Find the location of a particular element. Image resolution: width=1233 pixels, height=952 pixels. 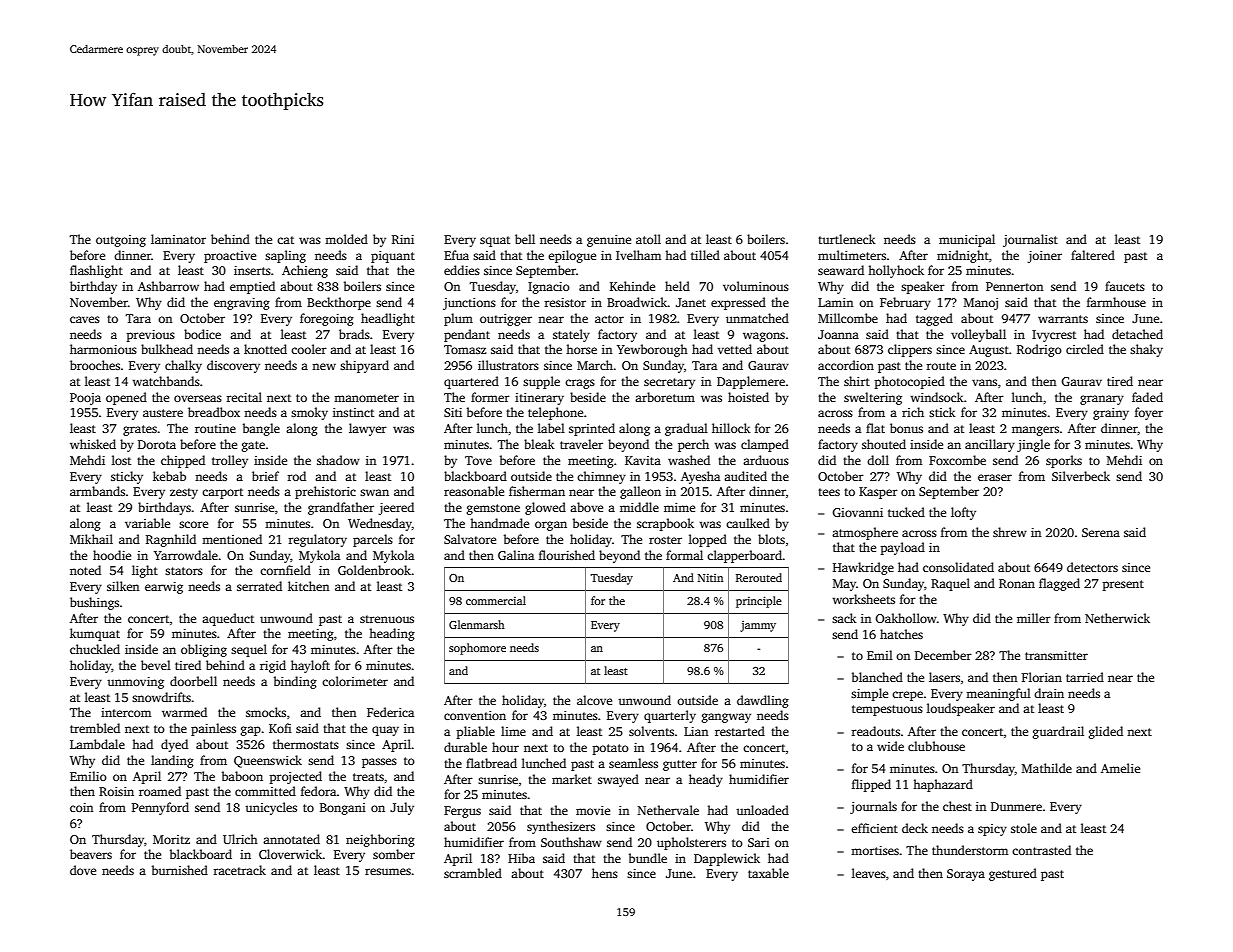

atoll is located at coordinates (648, 239).
